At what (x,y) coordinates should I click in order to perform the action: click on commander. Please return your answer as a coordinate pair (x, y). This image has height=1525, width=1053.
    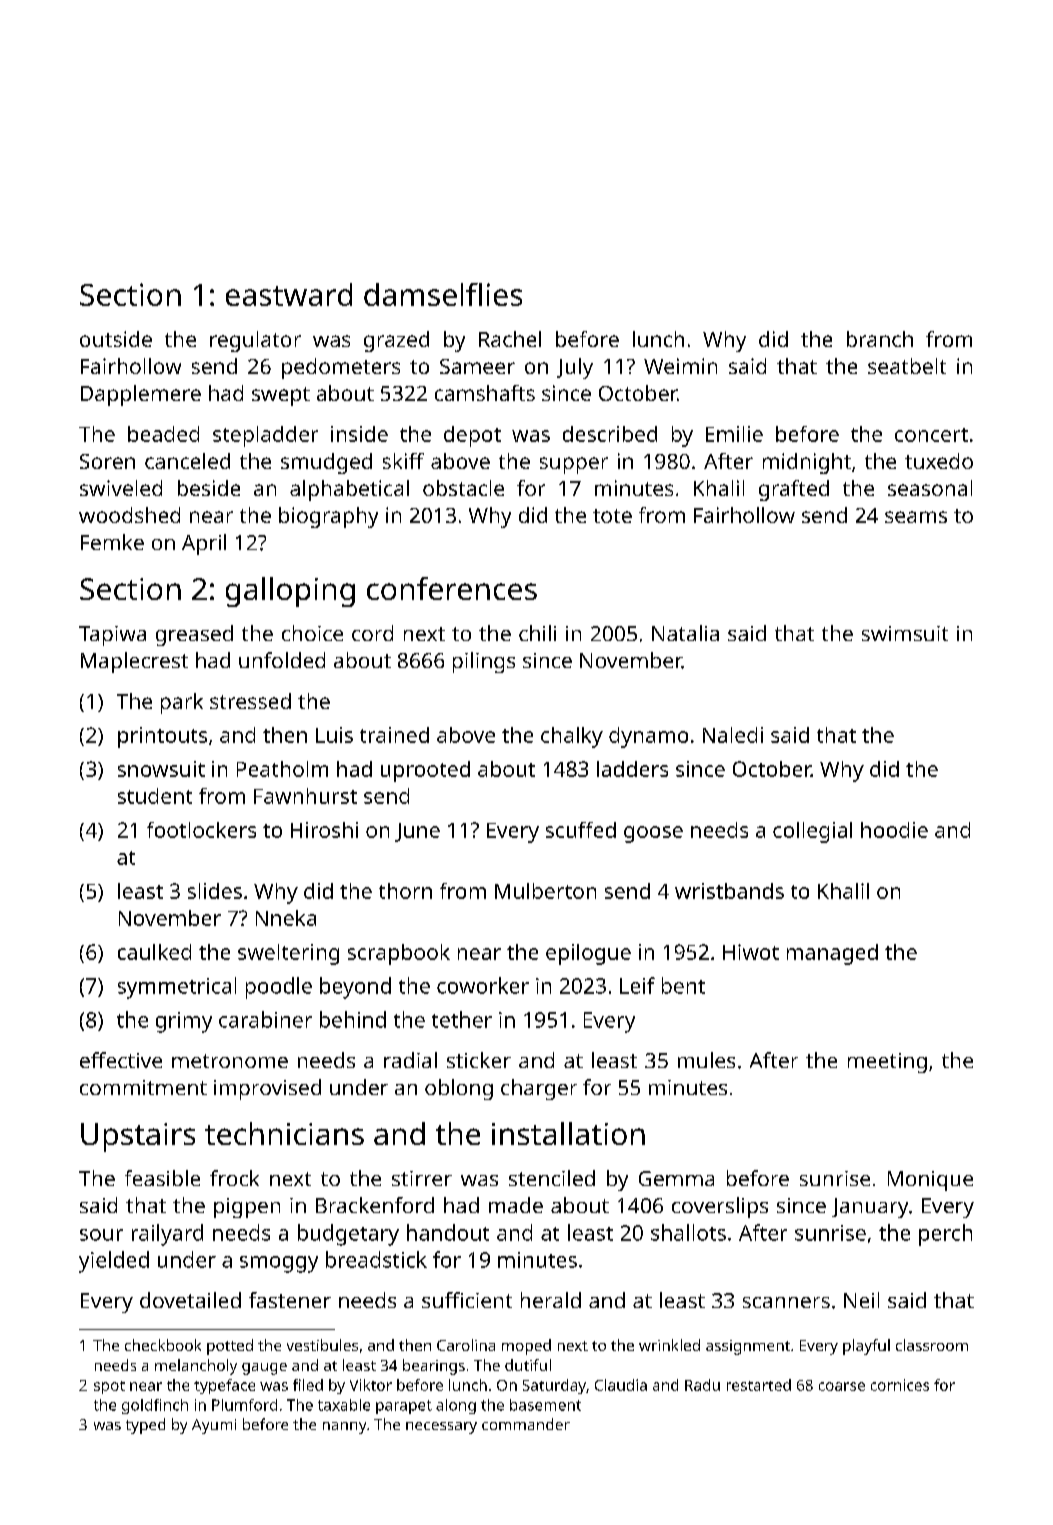
    Looking at the image, I should click on (526, 1424).
